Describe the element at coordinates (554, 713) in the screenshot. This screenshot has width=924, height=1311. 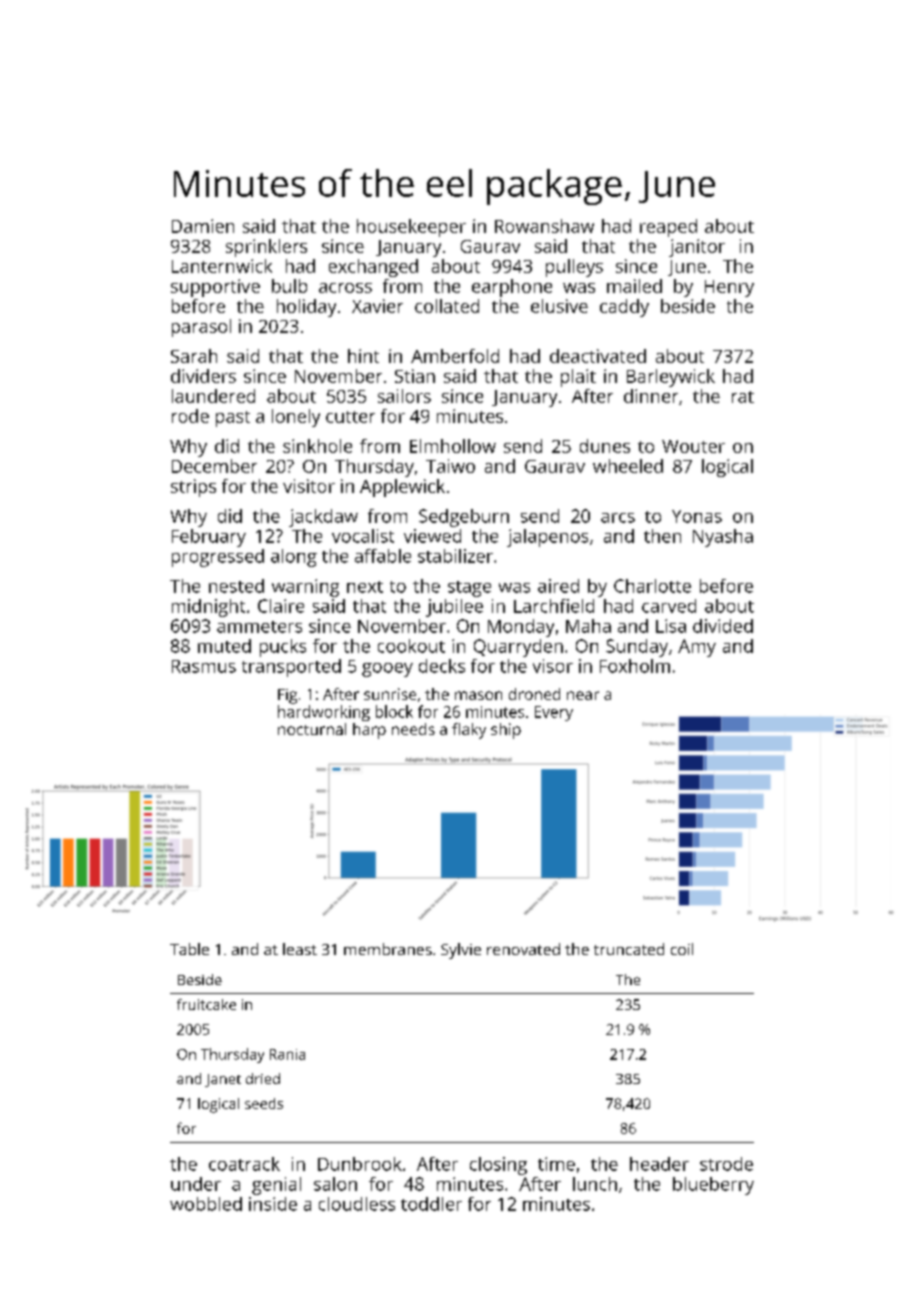
I see `Every` at that location.
